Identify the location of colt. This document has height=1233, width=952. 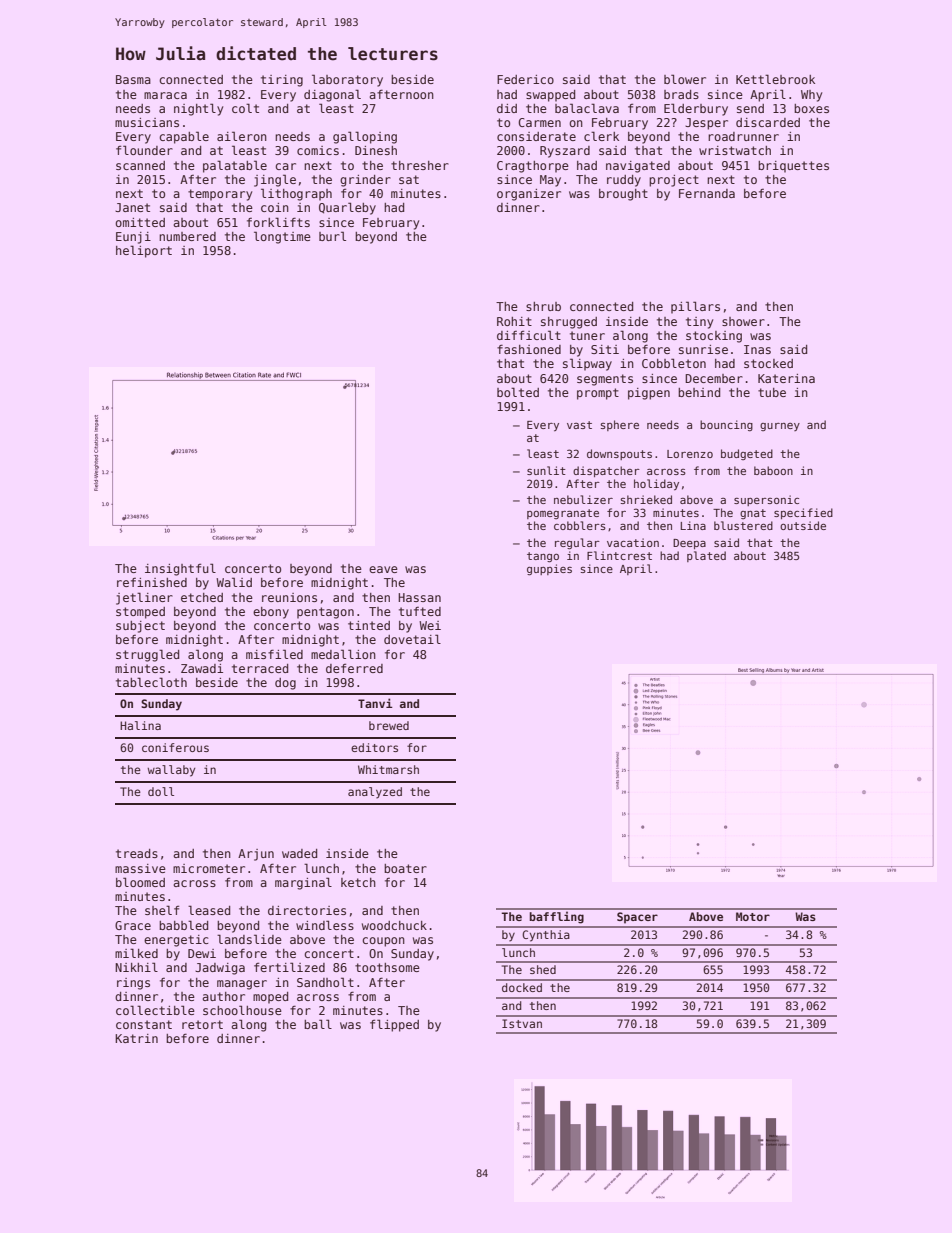
(245, 108).
